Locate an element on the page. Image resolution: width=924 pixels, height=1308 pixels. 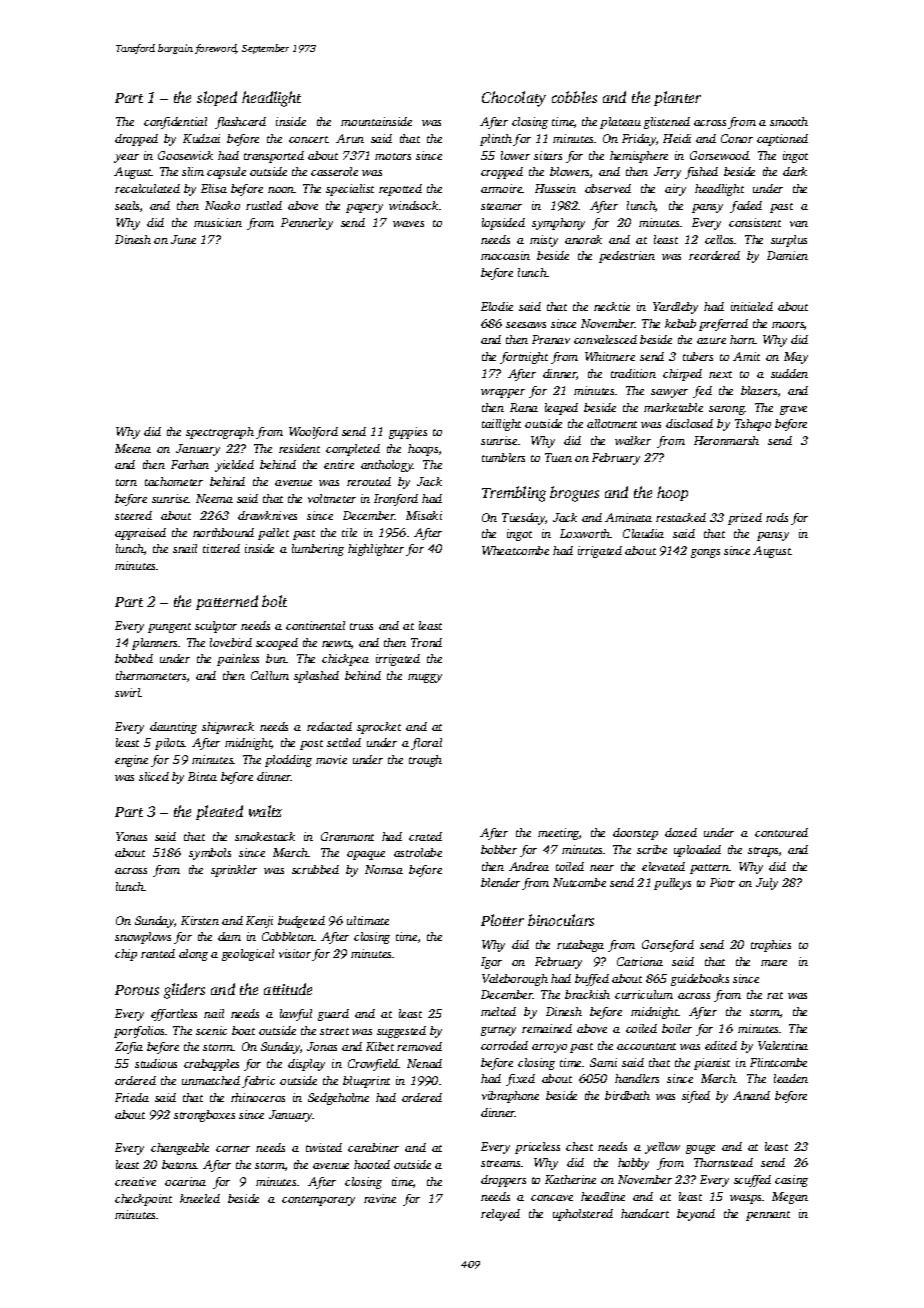
Wheatcombe is located at coordinates (515, 550).
